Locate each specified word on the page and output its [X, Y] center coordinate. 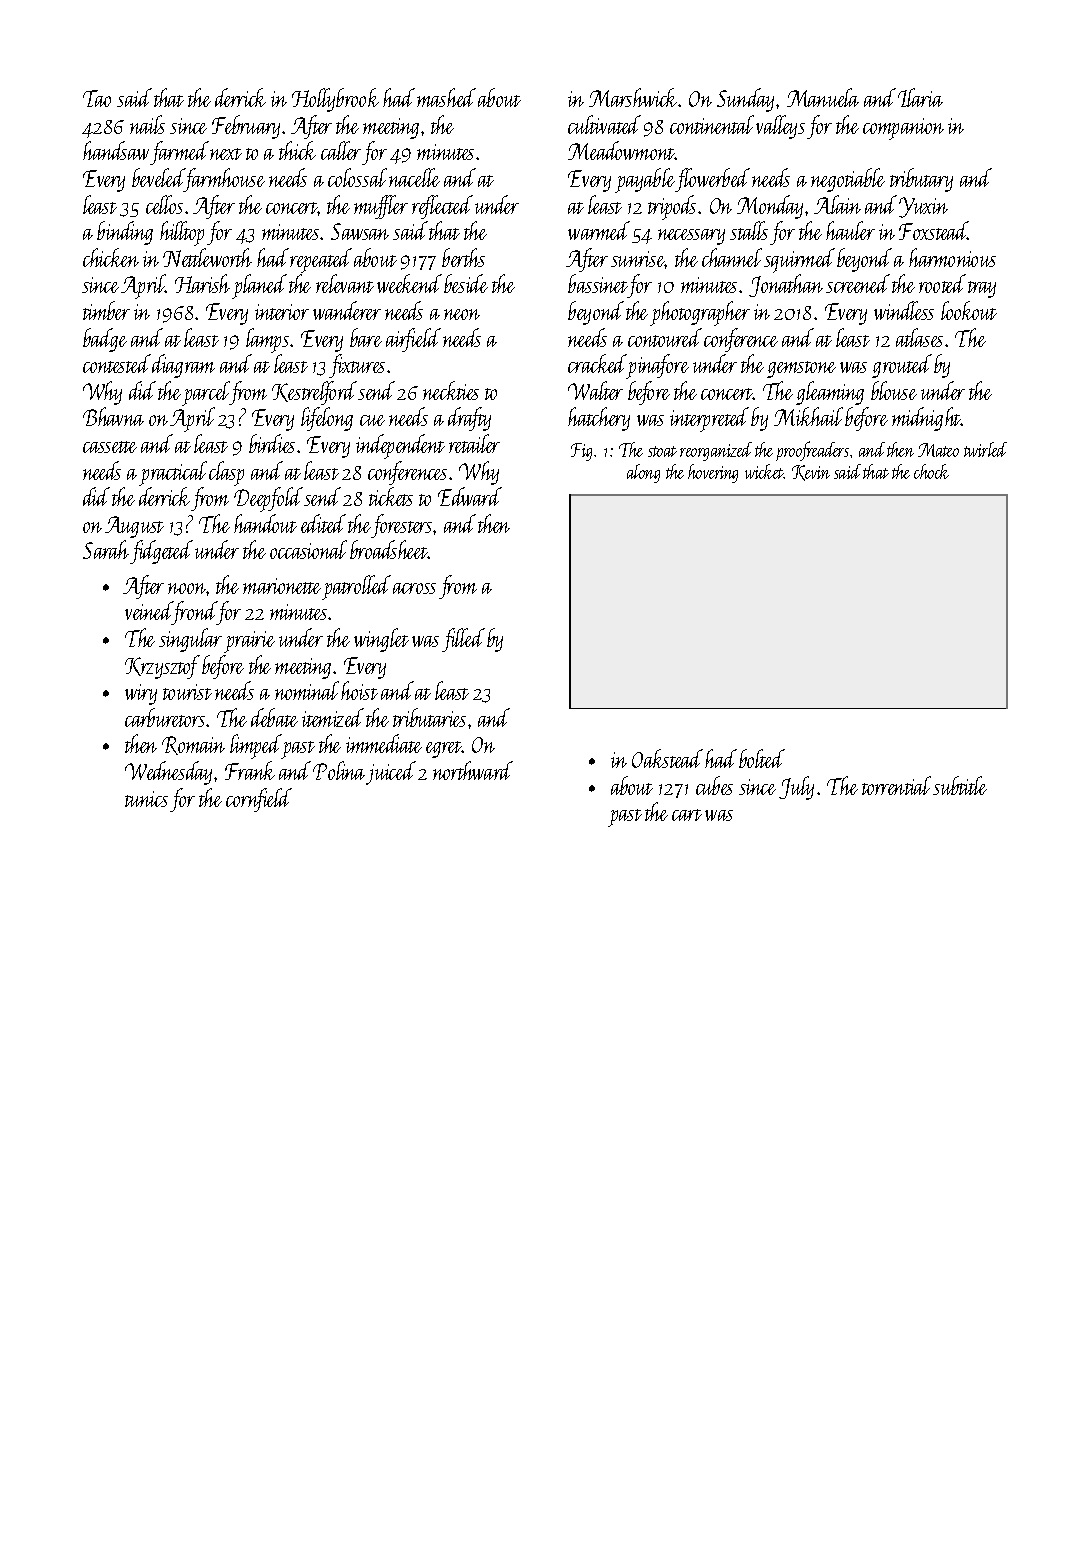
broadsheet [389, 549]
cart [687, 815]
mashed [446, 97]
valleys [780, 127]
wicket [764, 471]
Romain [193, 745]
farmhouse [225, 180]
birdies [272, 443]
